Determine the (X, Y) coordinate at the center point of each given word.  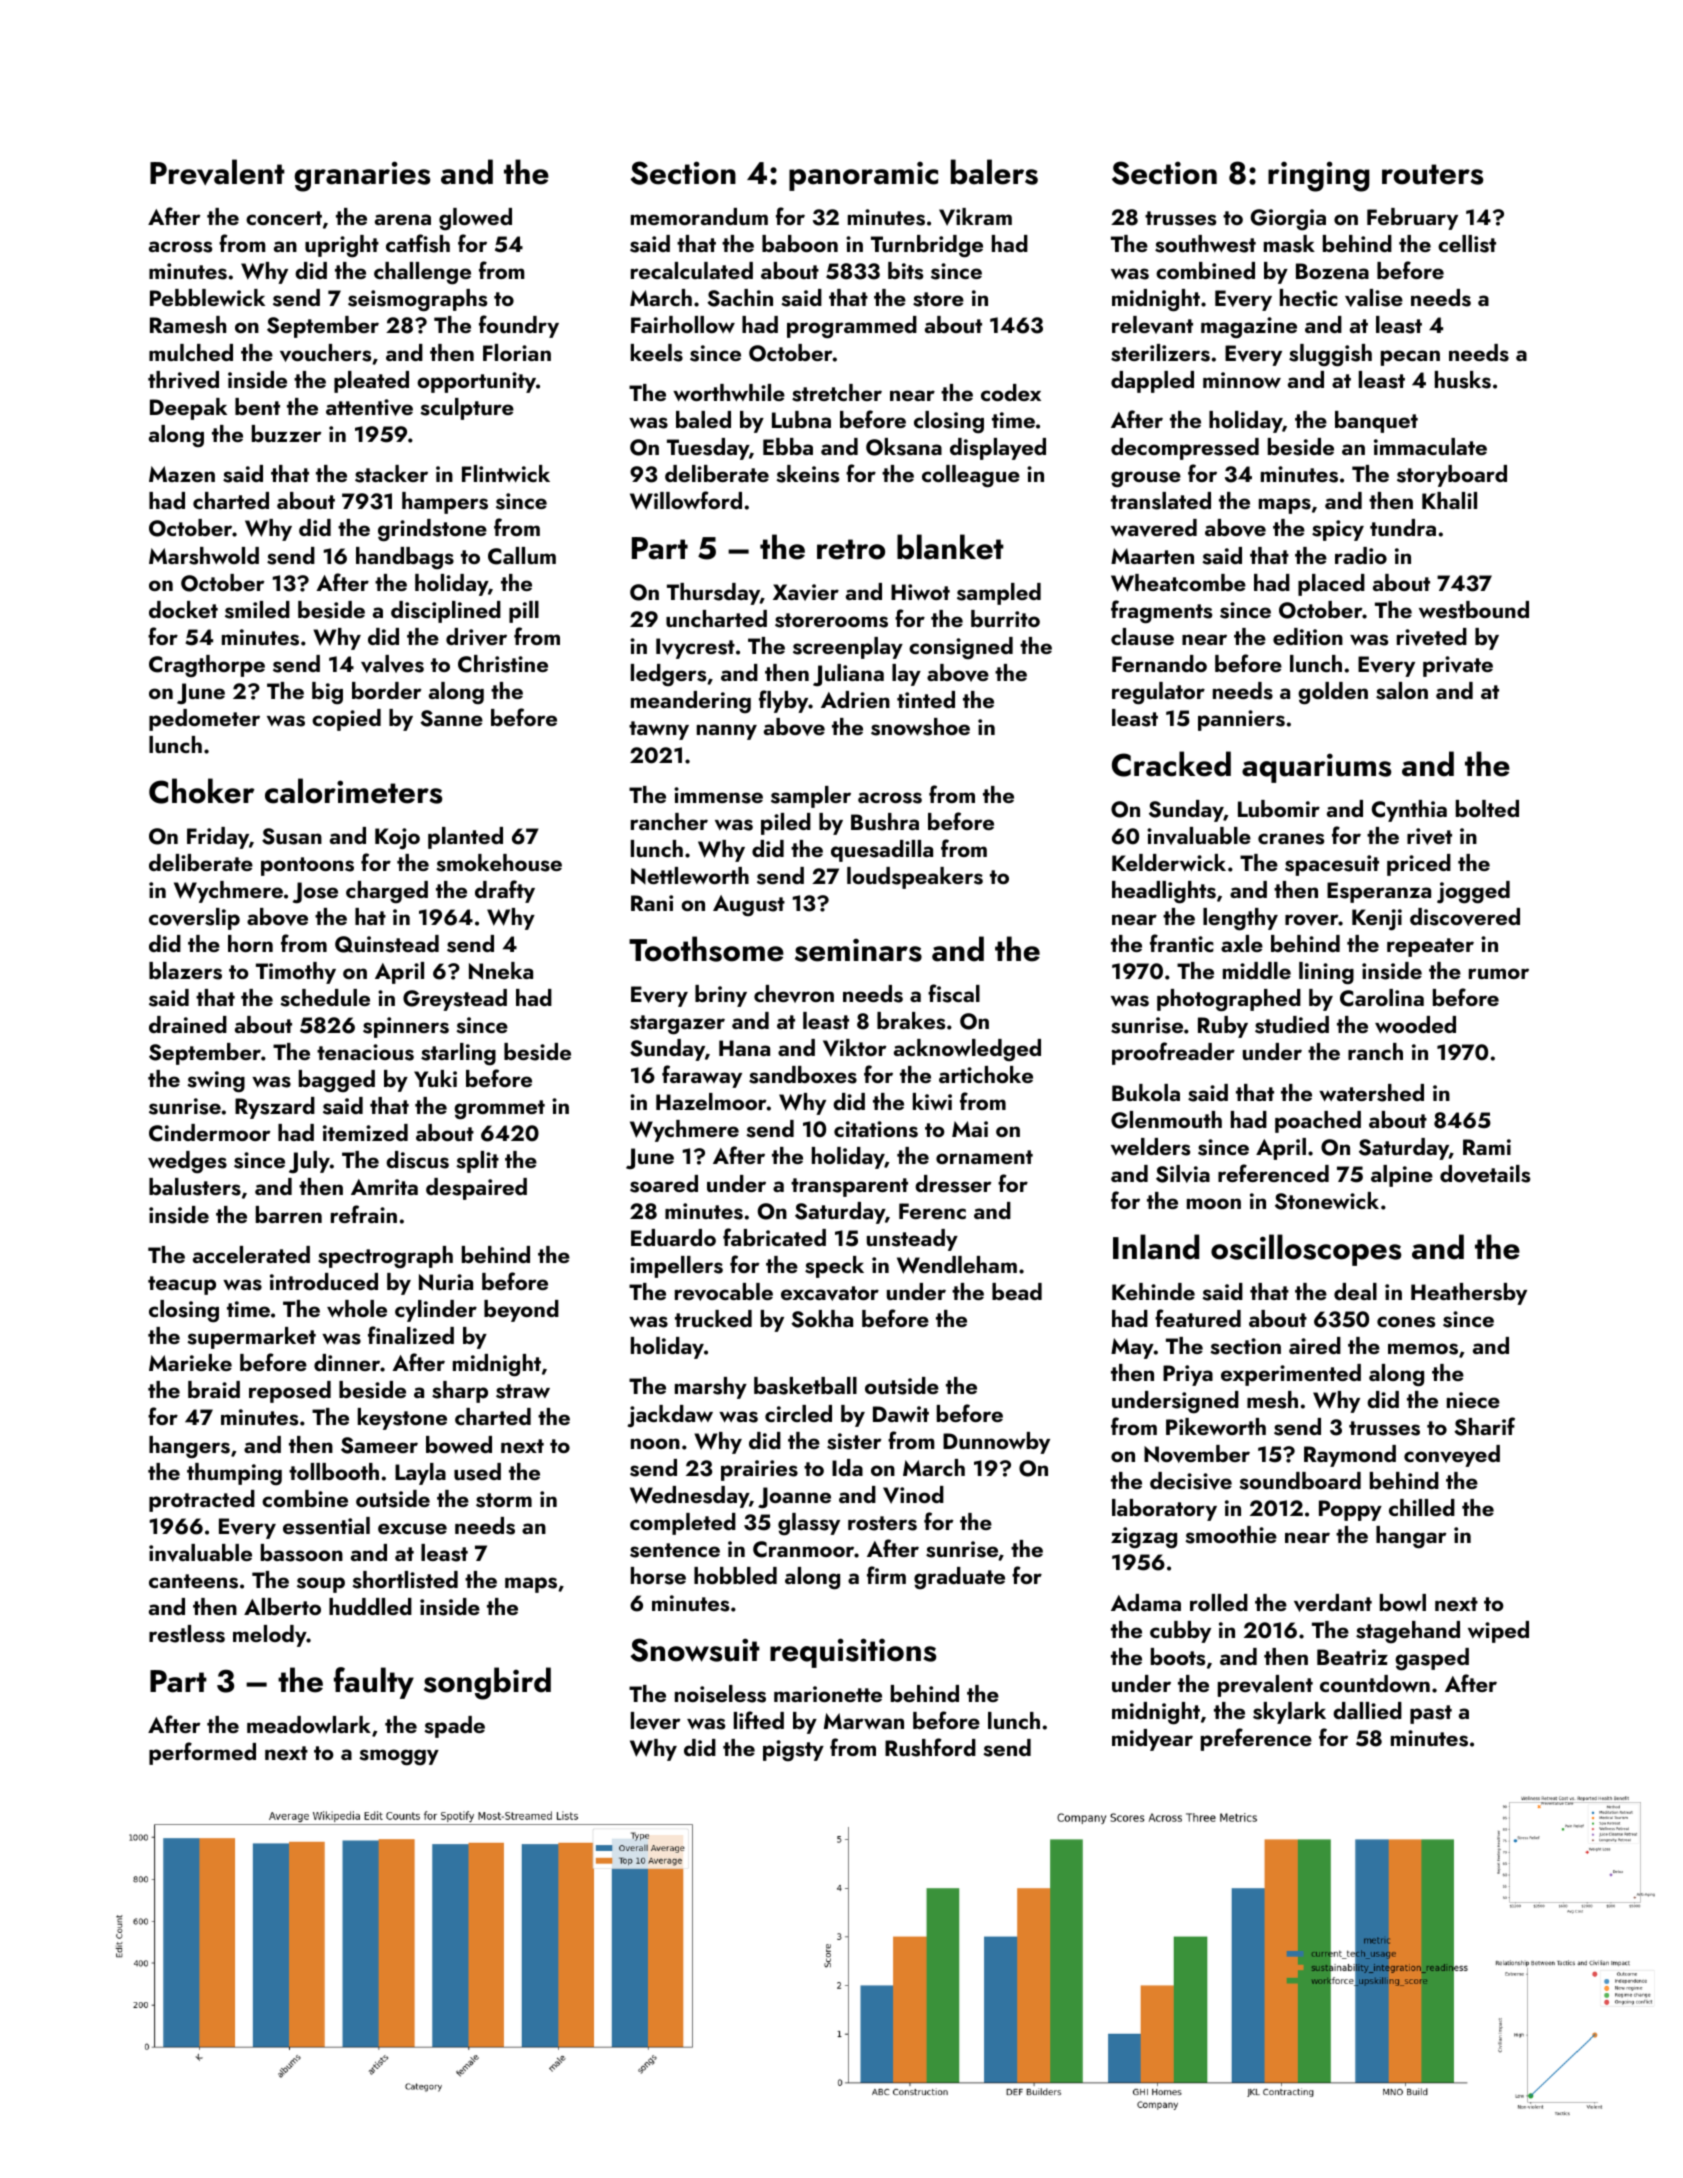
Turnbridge (927, 246)
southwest (1205, 244)
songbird (487, 1683)
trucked (713, 1318)
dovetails (1485, 1174)
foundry (519, 326)
